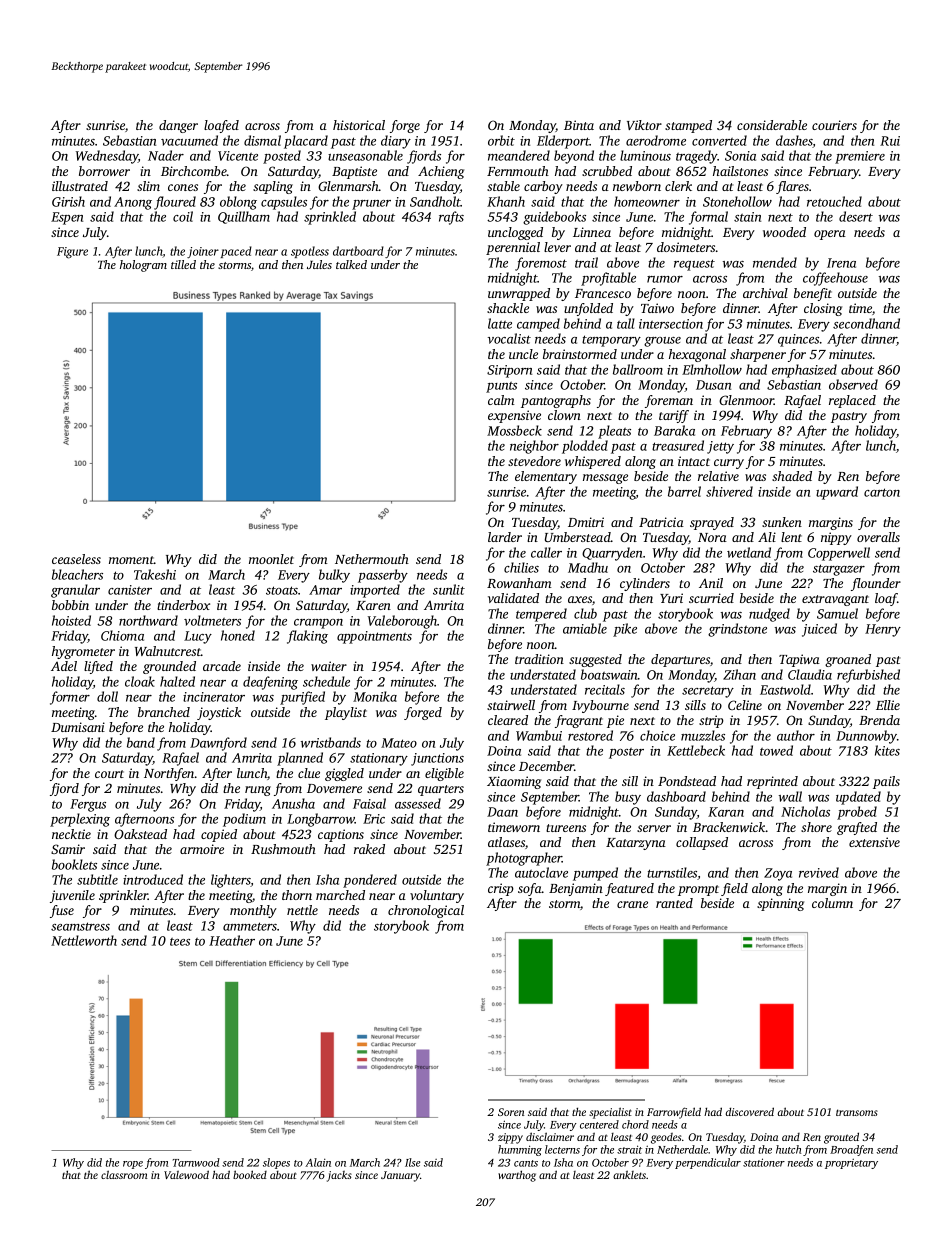 This screenshot has height=1233, width=952. Describe the element at coordinates (890, 141) in the screenshot. I see `Rui` at that location.
